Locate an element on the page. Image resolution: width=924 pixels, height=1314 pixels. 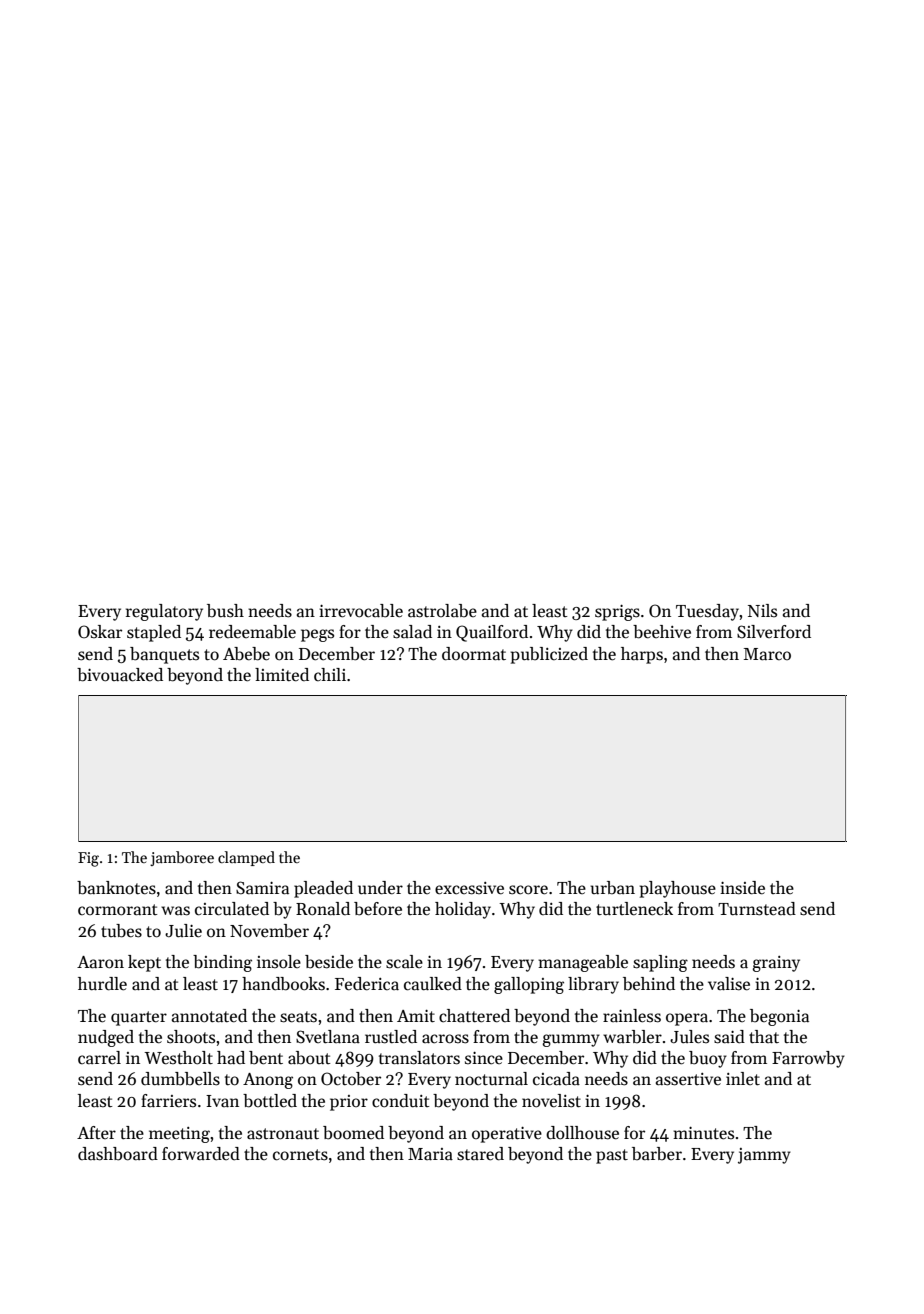
bivouacked is located at coordinates (120, 675).
